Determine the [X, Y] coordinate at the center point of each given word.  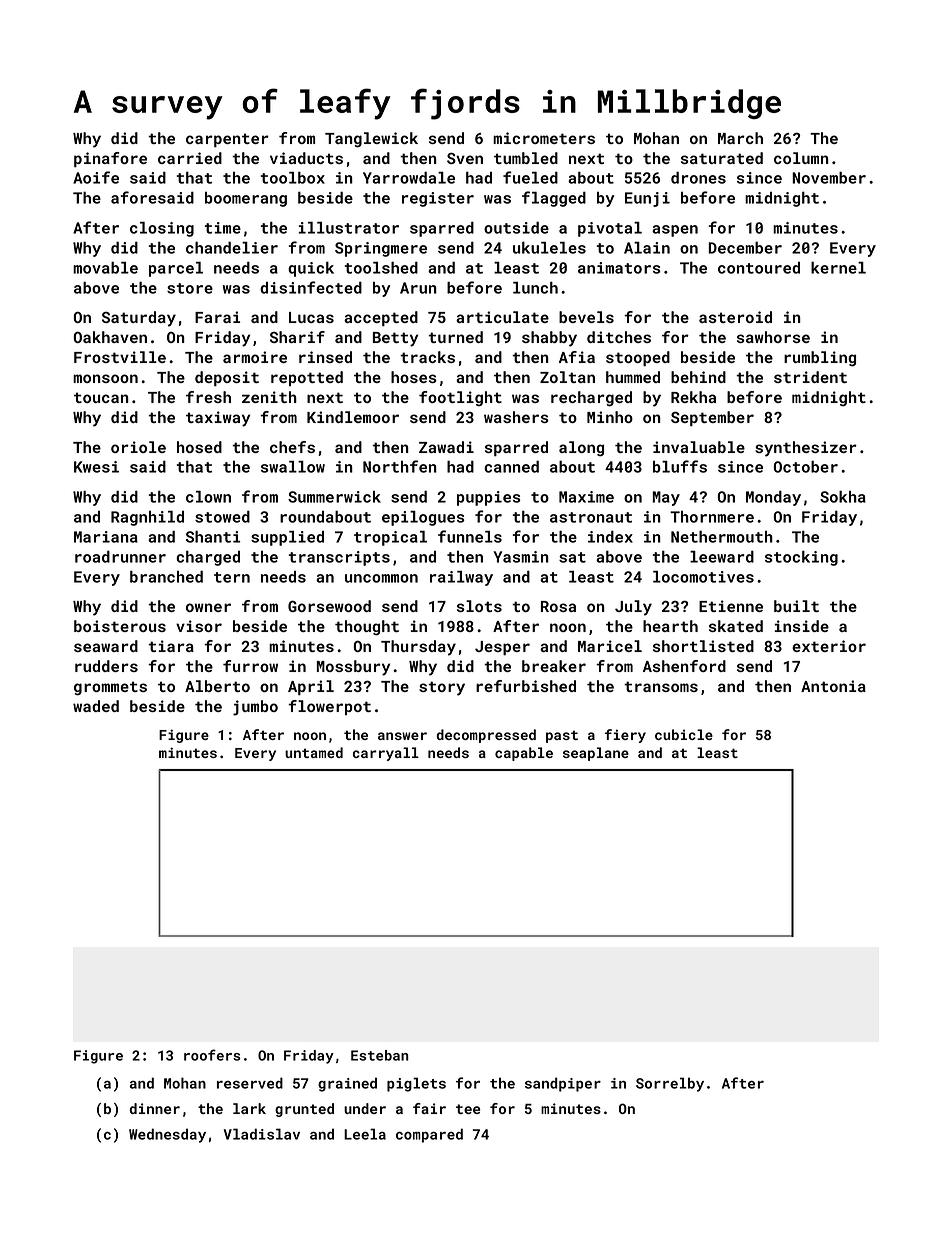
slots [479, 606]
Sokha [843, 497]
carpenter [227, 140]
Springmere [381, 249]
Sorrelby [670, 1084]
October [805, 467]
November [829, 178]
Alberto [217, 686]
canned [511, 467]
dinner [155, 1108]
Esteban [380, 1055]
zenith [269, 397]
